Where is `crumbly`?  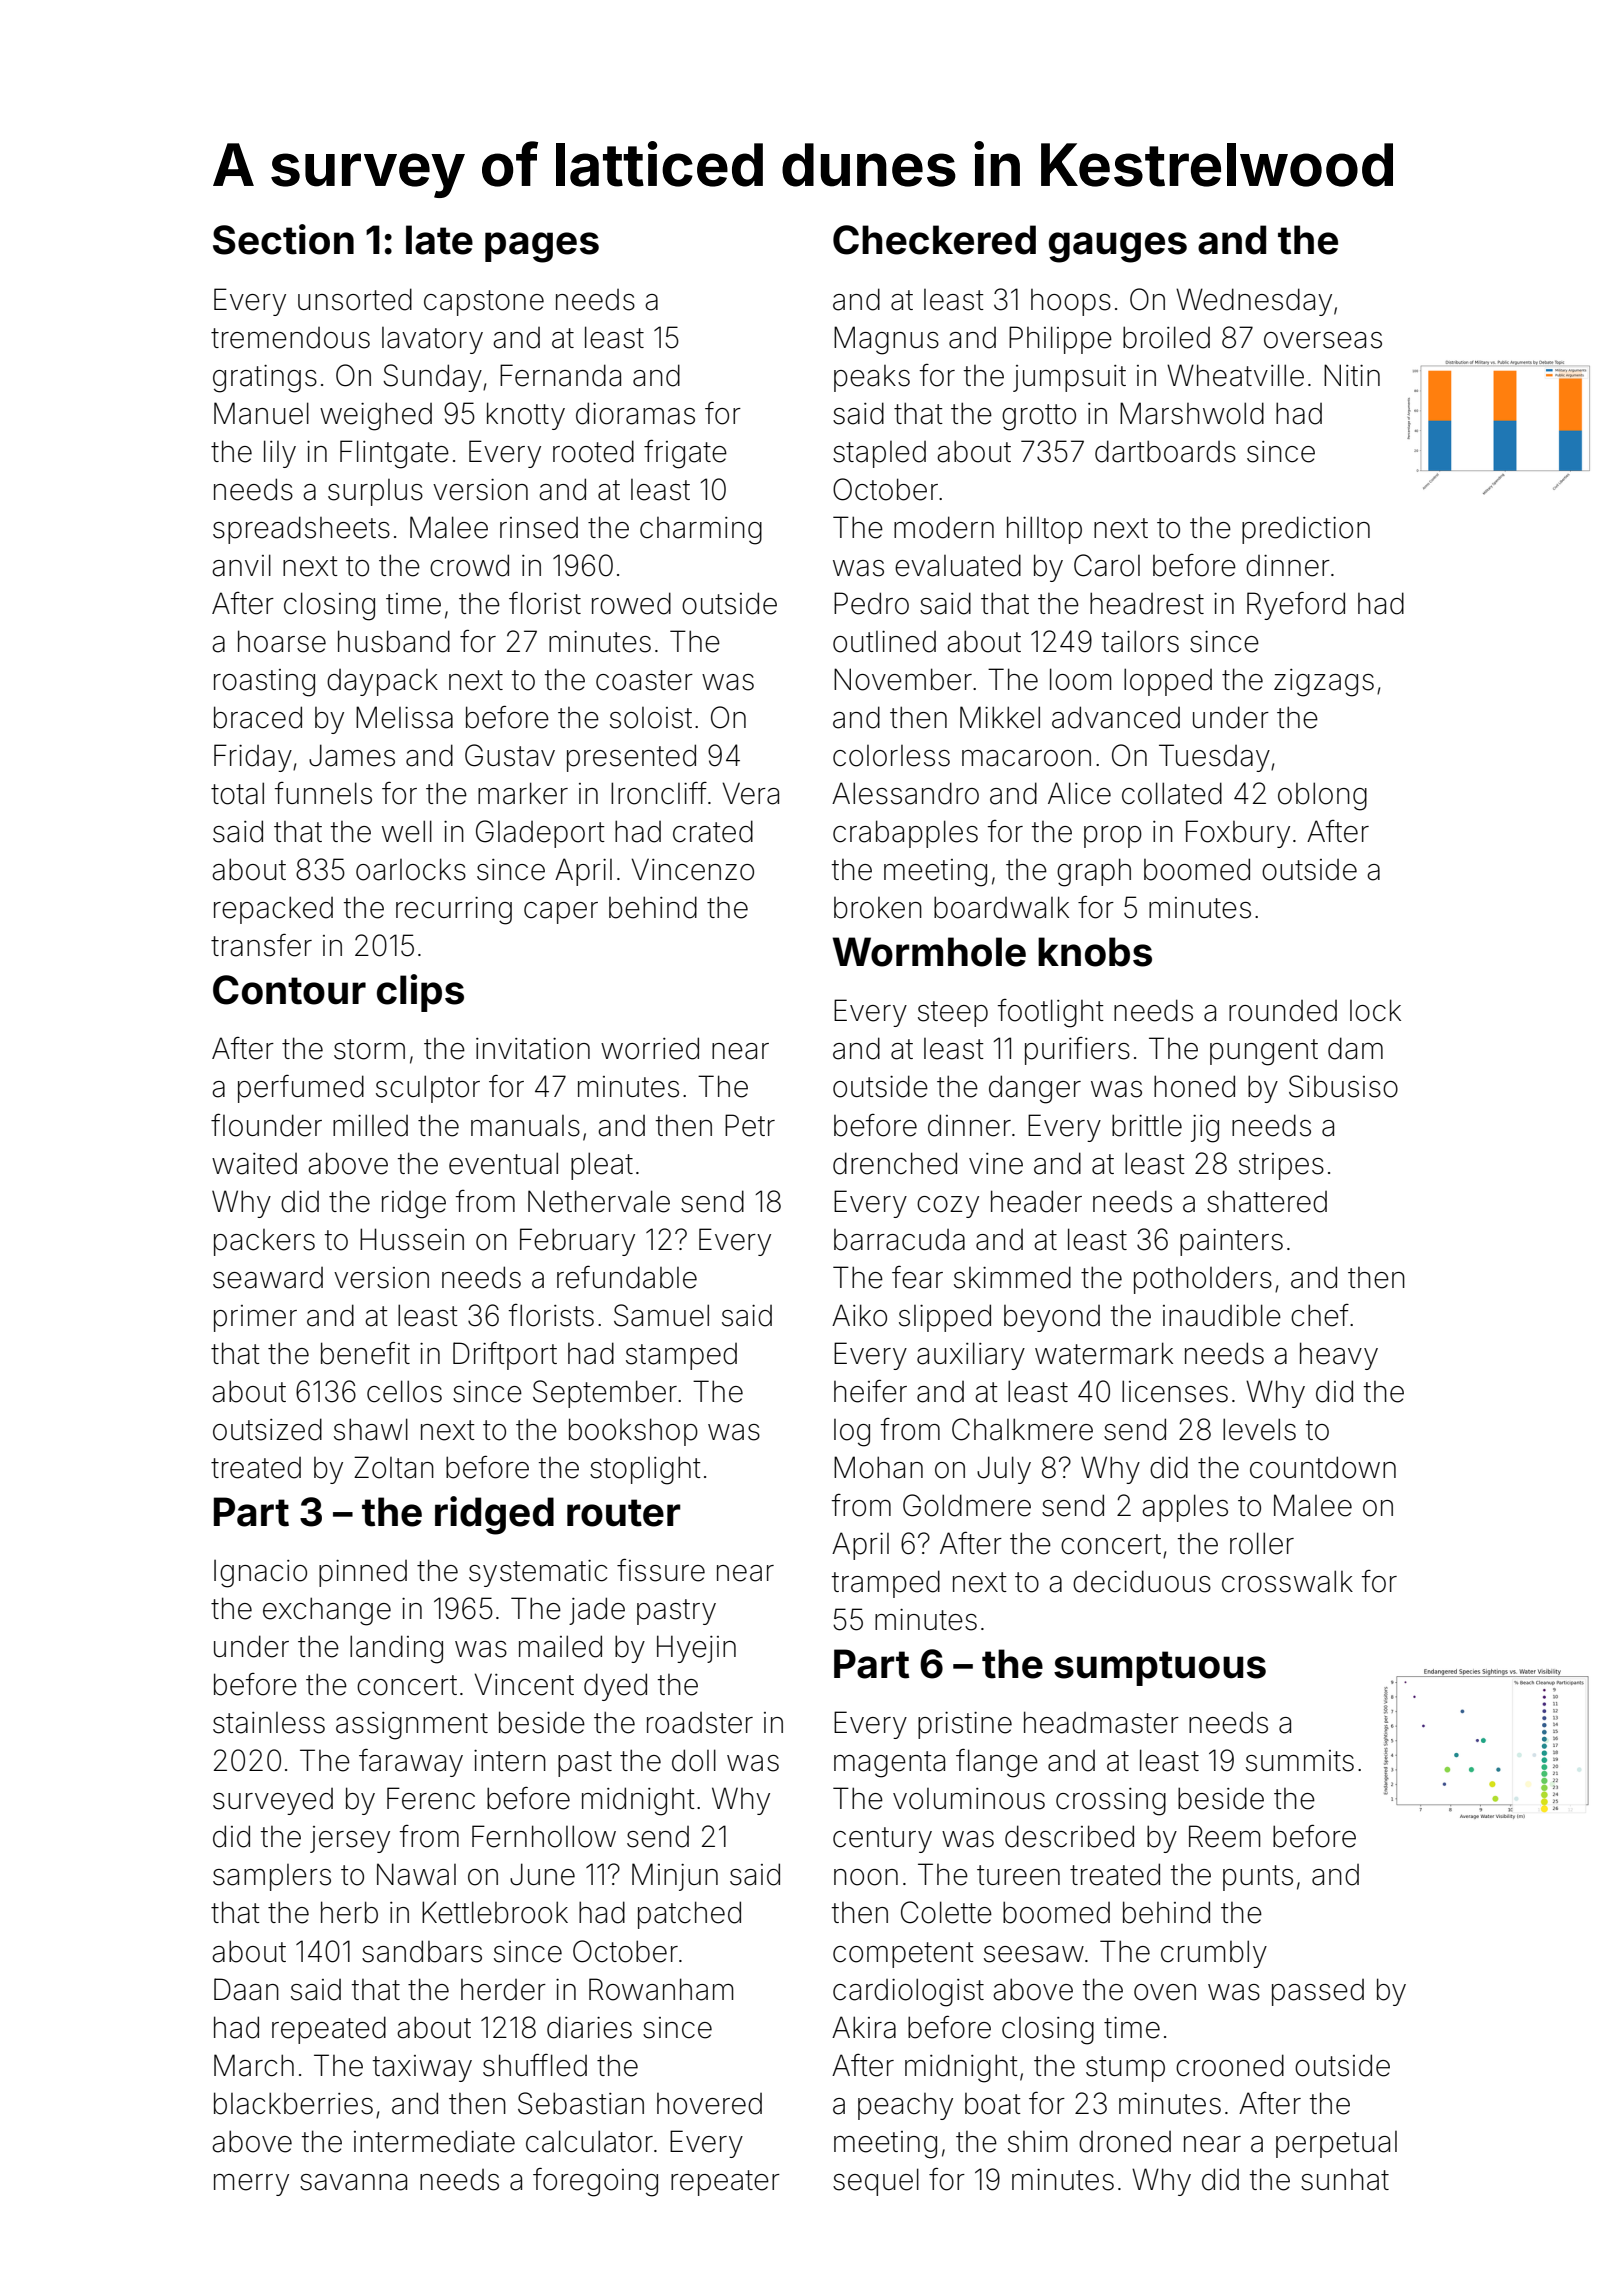 crumbly is located at coordinates (1214, 1954).
